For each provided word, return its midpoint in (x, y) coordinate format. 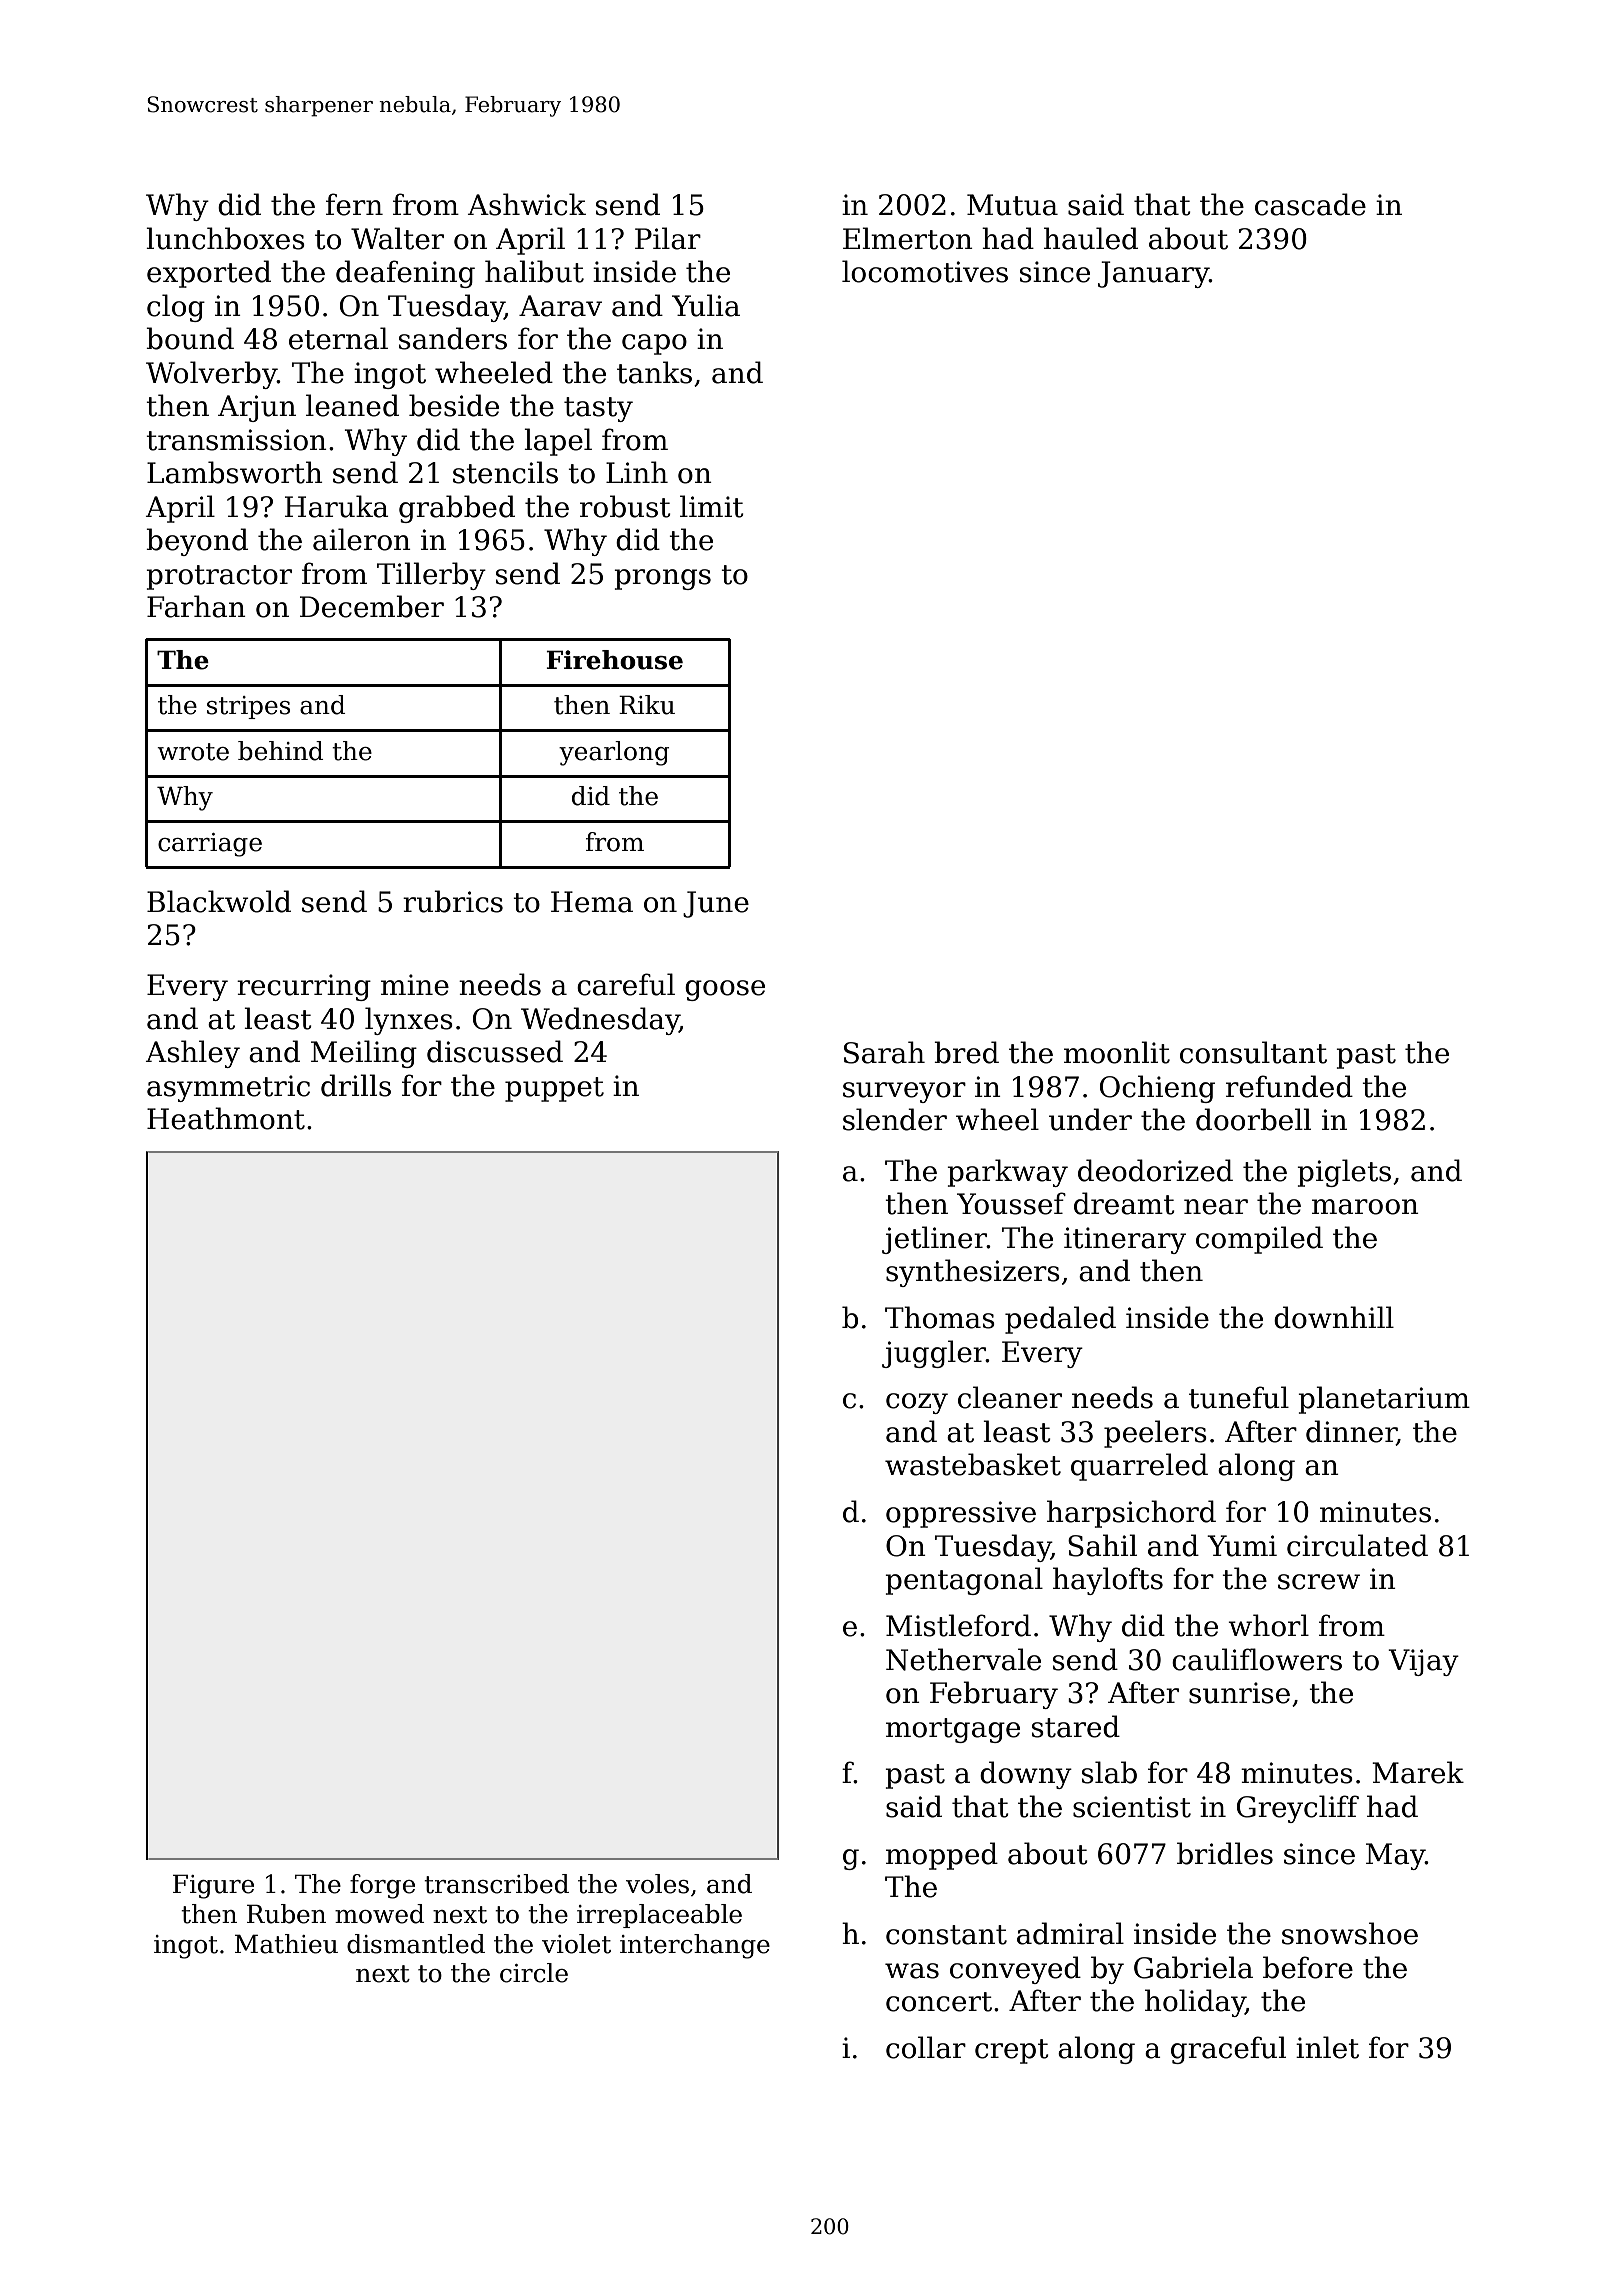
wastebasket (973, 1464)
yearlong (614, 753)
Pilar (668, 238)
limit (712, 506)
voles (657, 1884)
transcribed (496, 1884)
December (372, 606)
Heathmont (226, 1118)
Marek (1418, 1772)
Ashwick (526, 204)
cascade (1310, 204)
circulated (1357, 1545)
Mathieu (286, 1944)
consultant (1253, 1052)
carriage (210, 845)
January (1153, 274)
